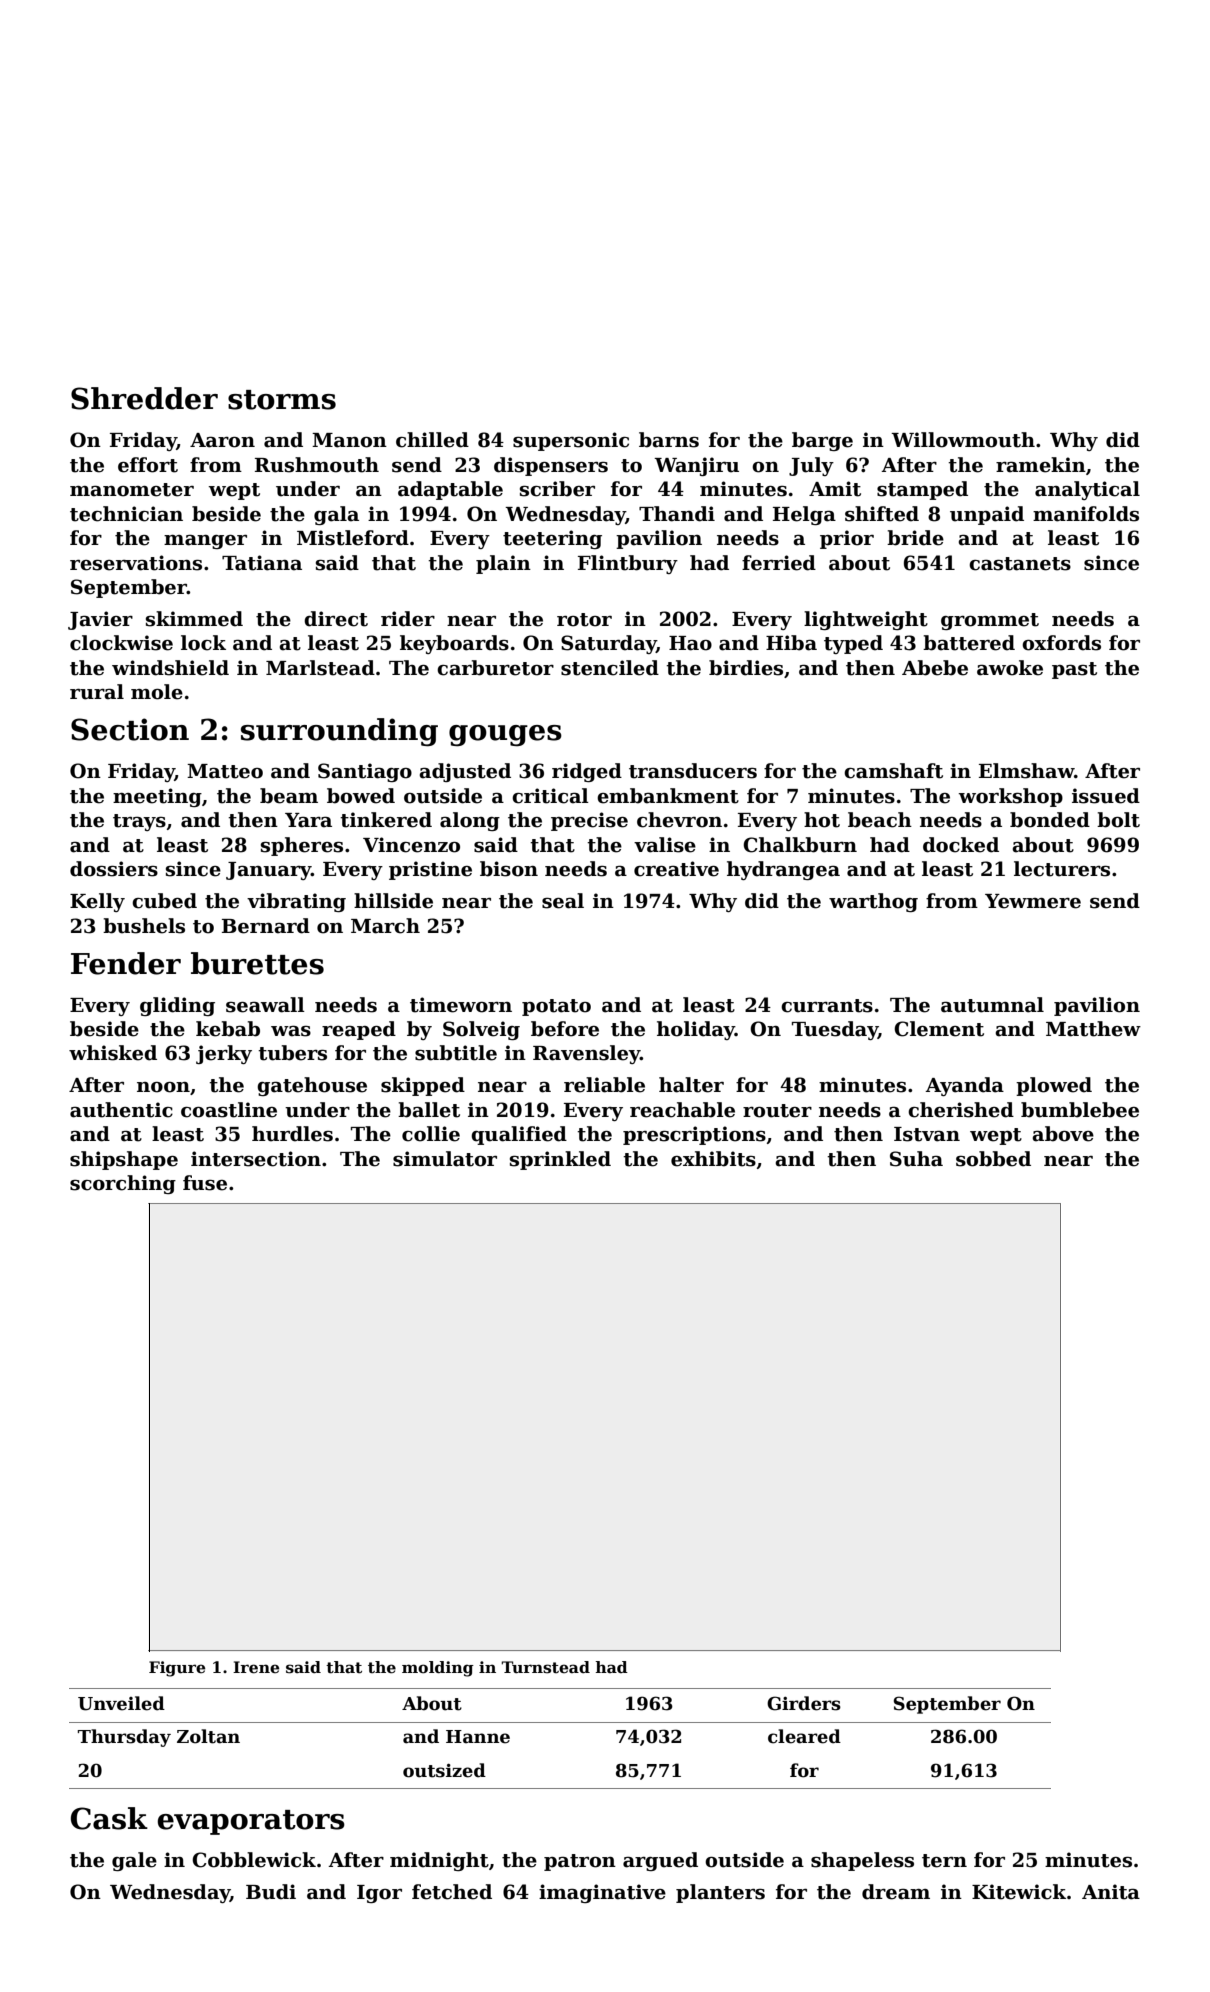 This page has height=1992, width=1210. I want to click on Girders, so click(804, 1703).
